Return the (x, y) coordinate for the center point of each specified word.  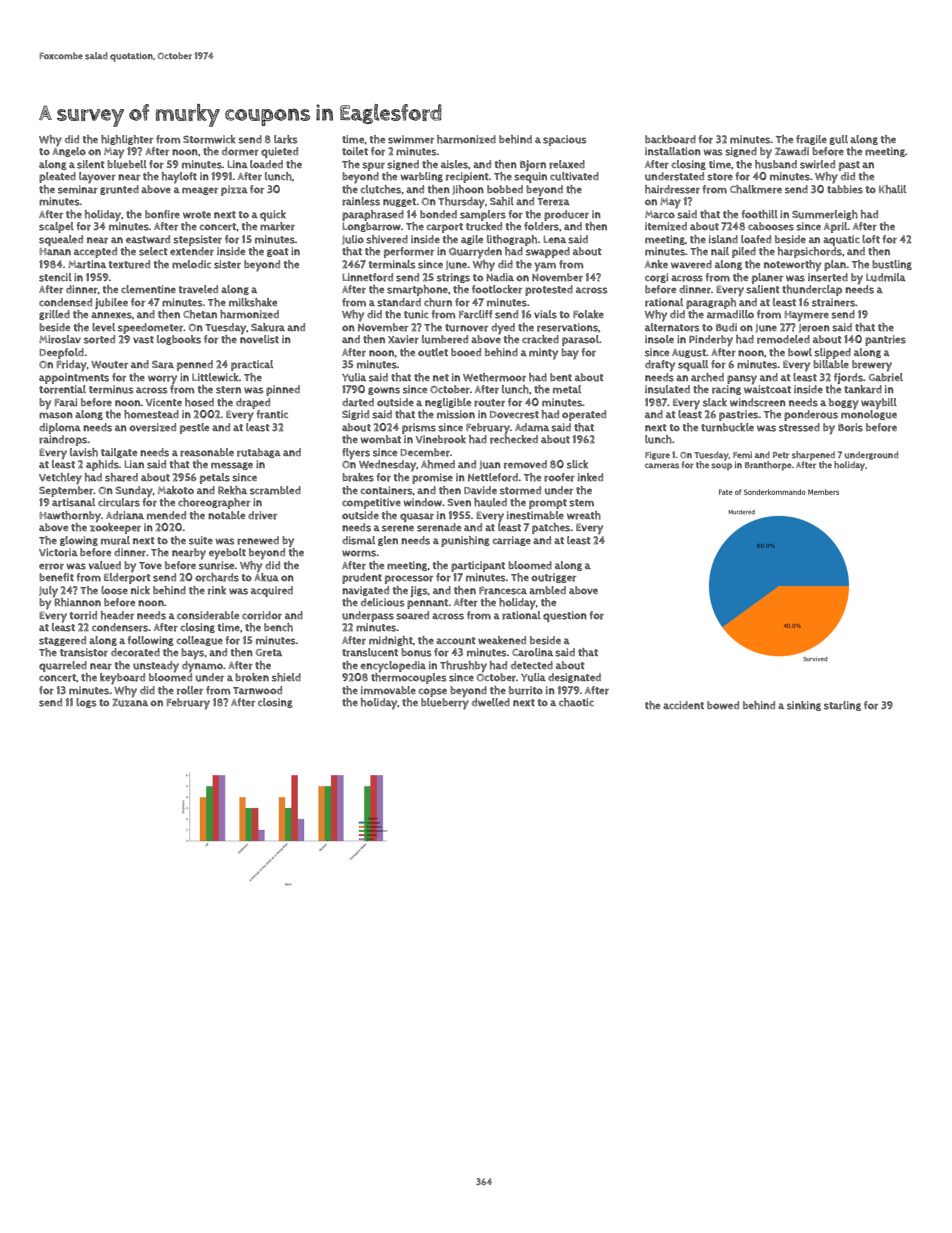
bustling (892, 265)
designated (574, 678)
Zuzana (130, 702)
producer (566, 215)
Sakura (268, 327)
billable (831, 364)
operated (584, 415)
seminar (78, 189)
